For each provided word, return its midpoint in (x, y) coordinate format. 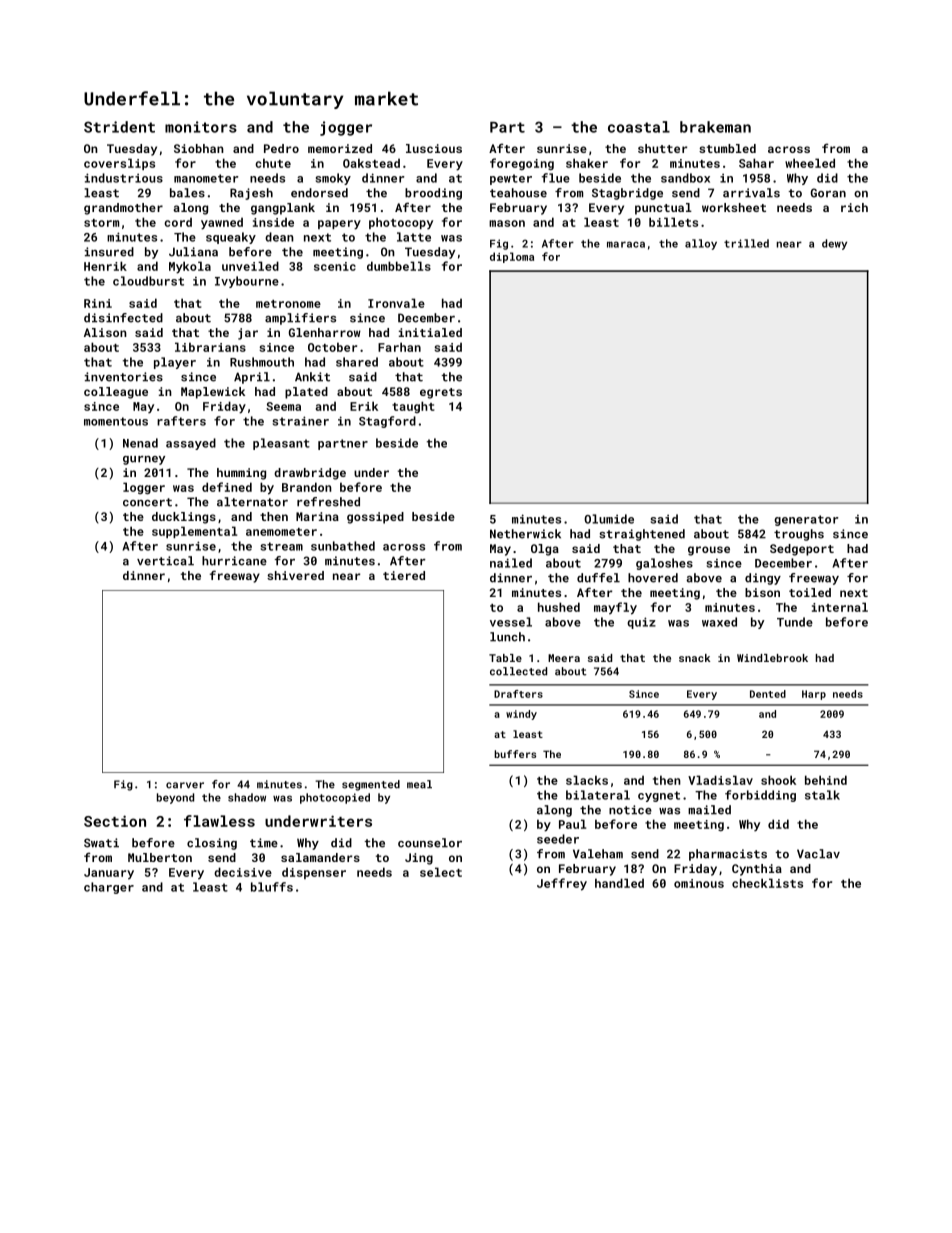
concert (147, 502)
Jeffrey (562, 884)
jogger (346, 128)
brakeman (715, 127)
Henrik (105, 266)
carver (185, 785)
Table (505, 658)
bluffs (272, 887)
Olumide (609, 519)
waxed (719, 622)
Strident (119, 127)
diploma (512, 257)
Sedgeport (802, 550)
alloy (701, 244)
